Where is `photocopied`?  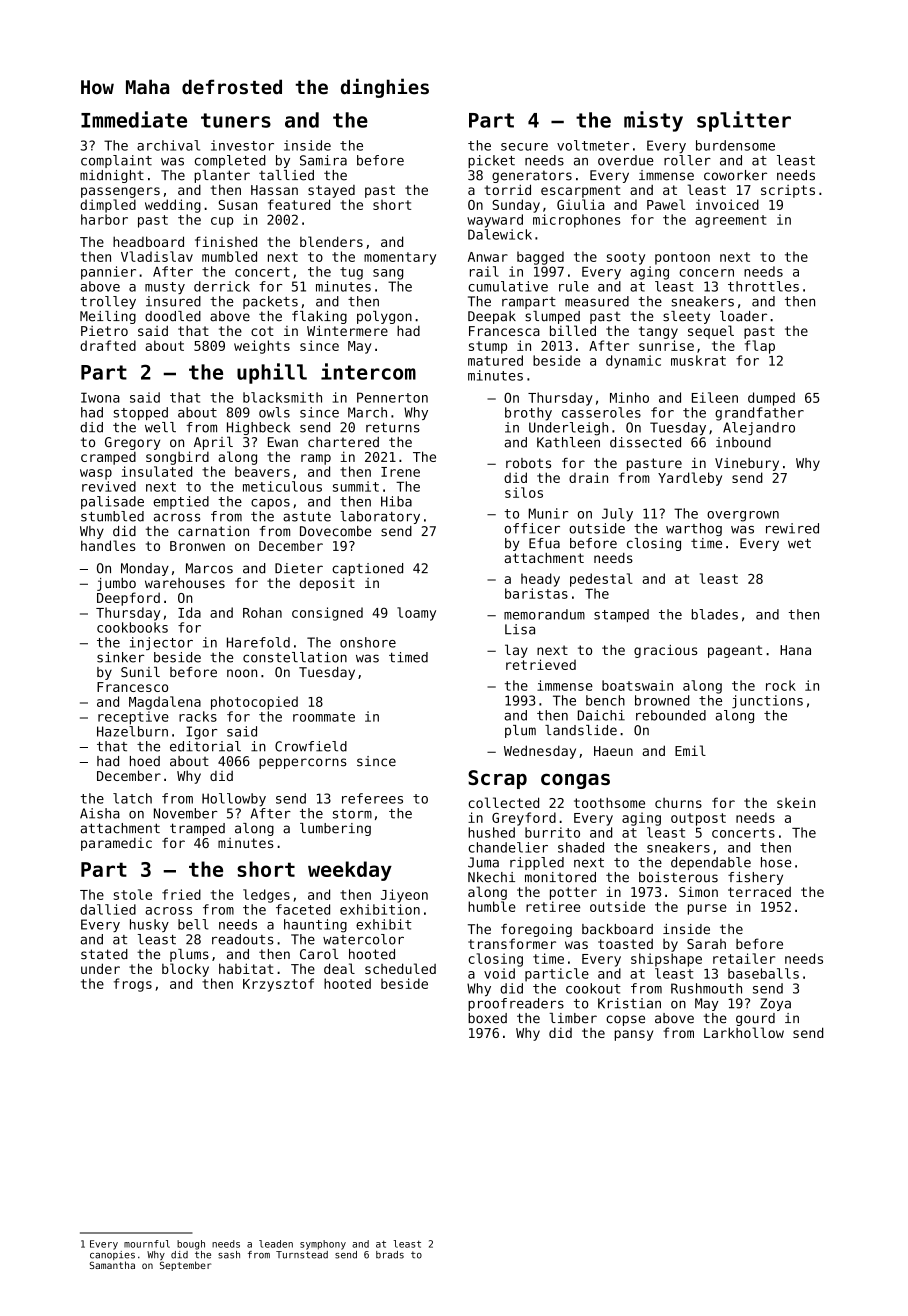 photocopied is located at coordinates (254, 703).
